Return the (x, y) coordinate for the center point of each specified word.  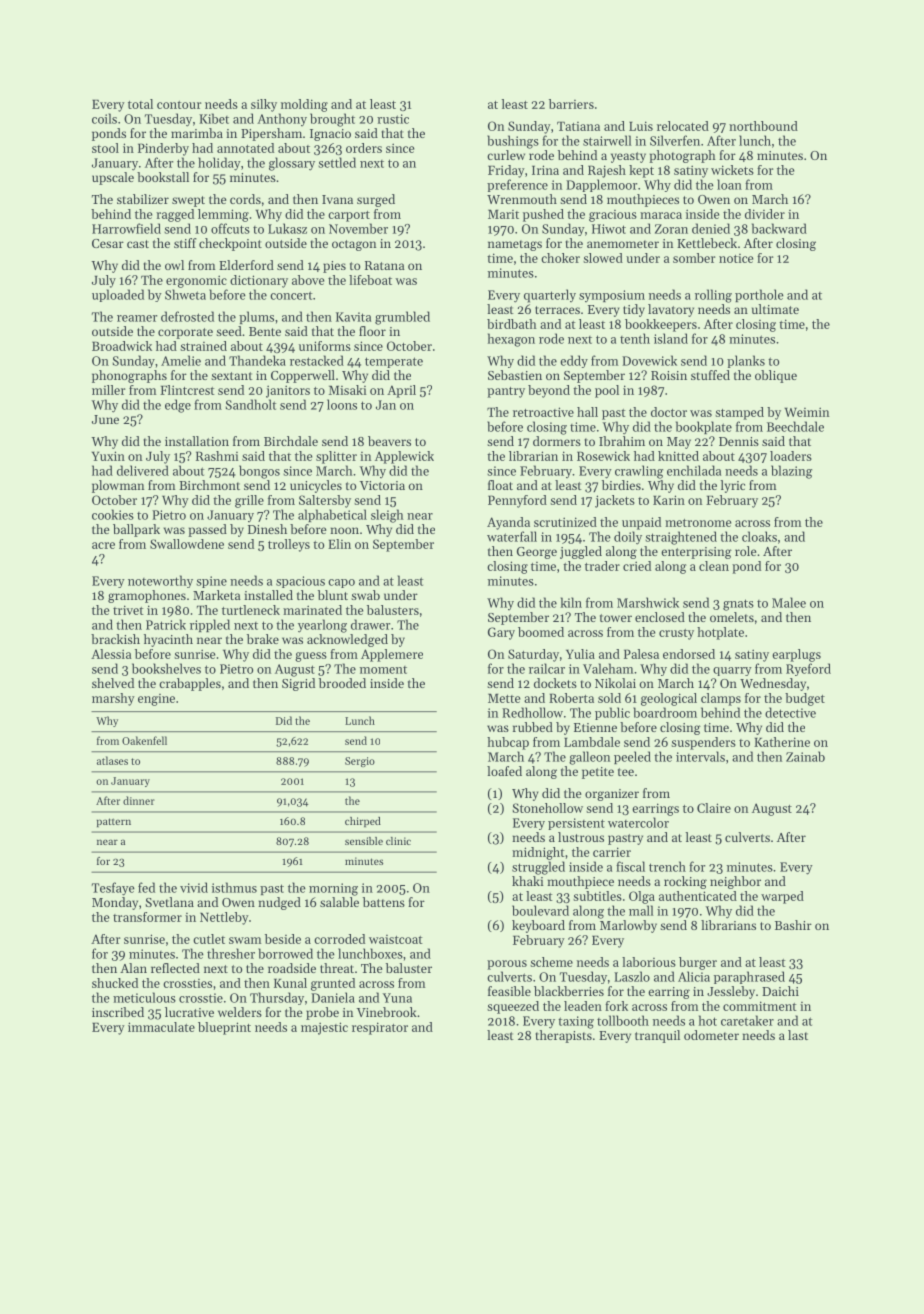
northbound (763, 126)
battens (384, 902)
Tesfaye (113, 889)
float (500, 485)
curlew (506, 155)
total (140, 104)
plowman (118, 486)
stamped (739, 413)
